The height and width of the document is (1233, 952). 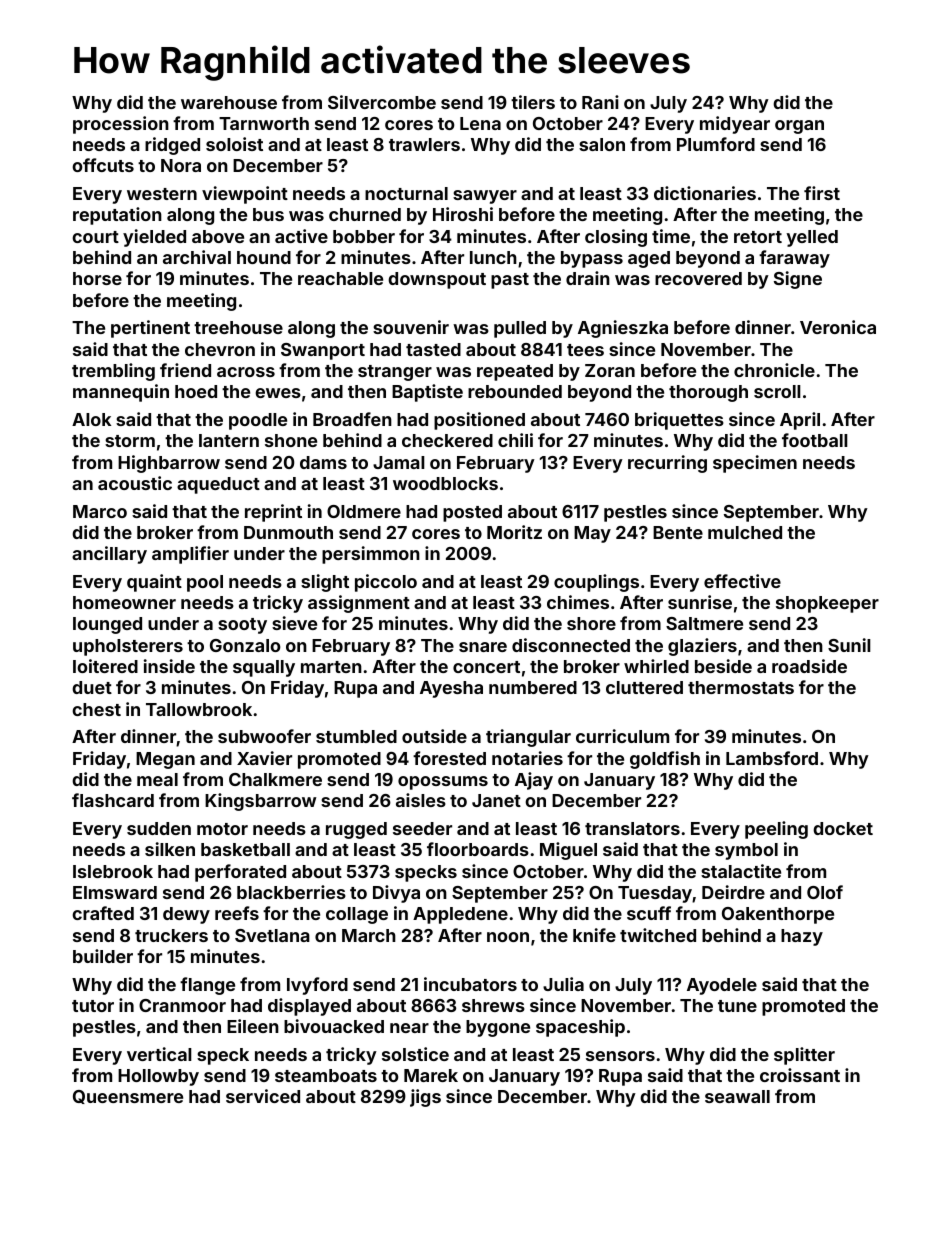 What do you see at coordinates (700, 602) in the document?
I see `sunrise` at bounding box center [700, 602].
